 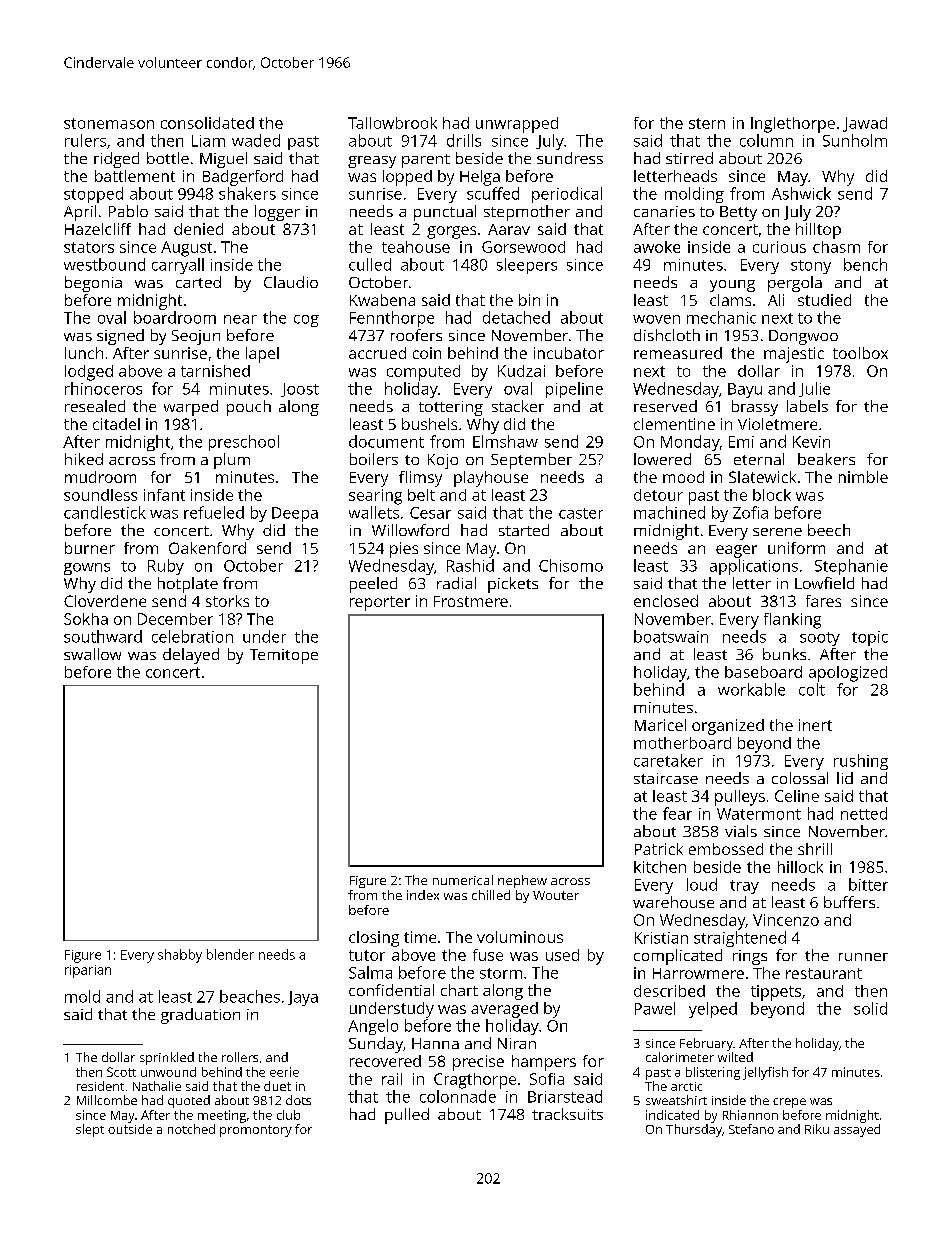 I want to click on inert, so click(x=815, y=725).
